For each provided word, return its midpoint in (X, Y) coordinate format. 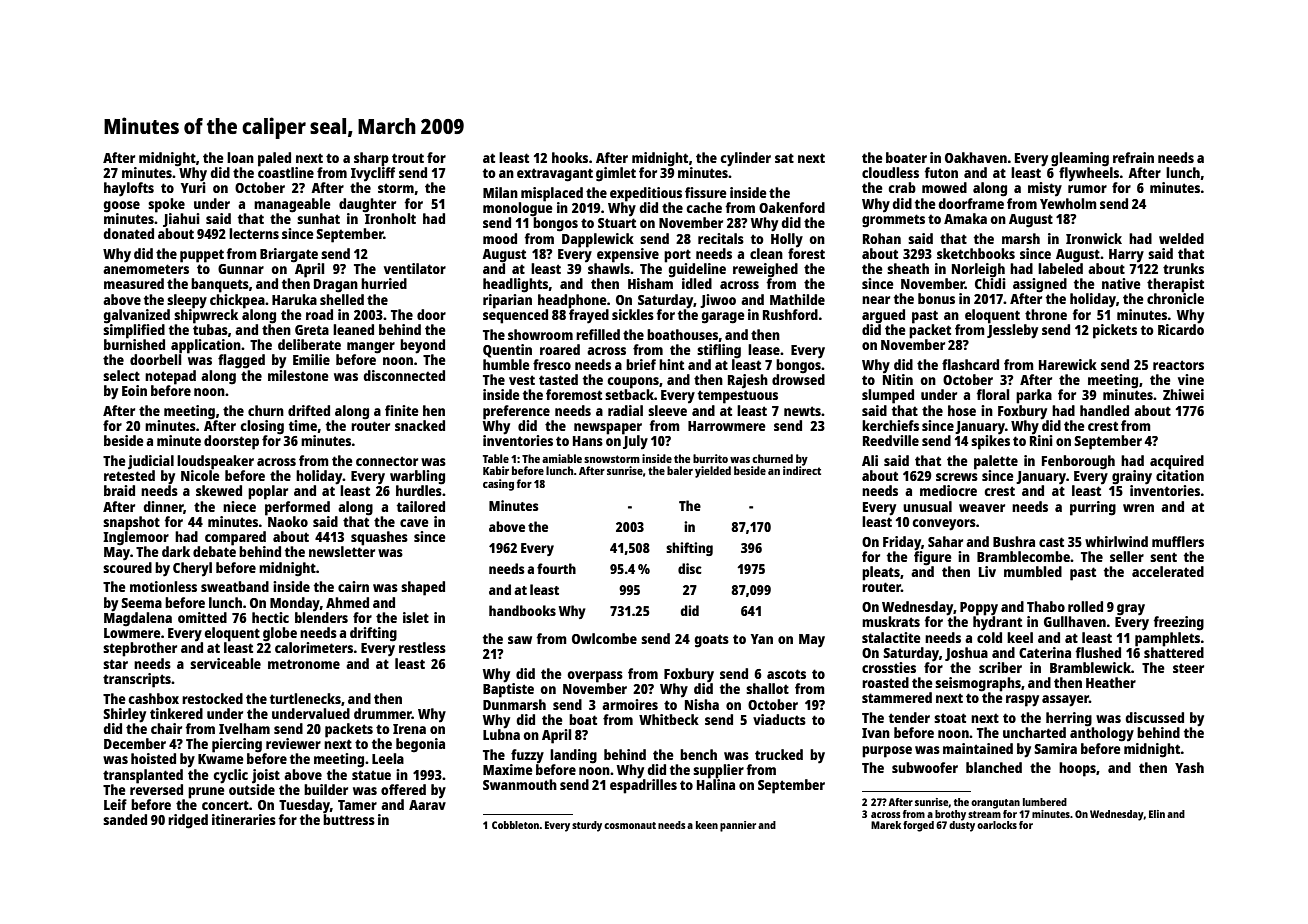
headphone (572, 301)
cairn (353, 586)
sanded (125, 819)
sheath (908, 268)
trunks (1183, 268)
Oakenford (792, 207)
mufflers (1178, 541)
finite (402, 410)
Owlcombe (604, 638)
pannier (738, 826)
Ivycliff (373, 174)
